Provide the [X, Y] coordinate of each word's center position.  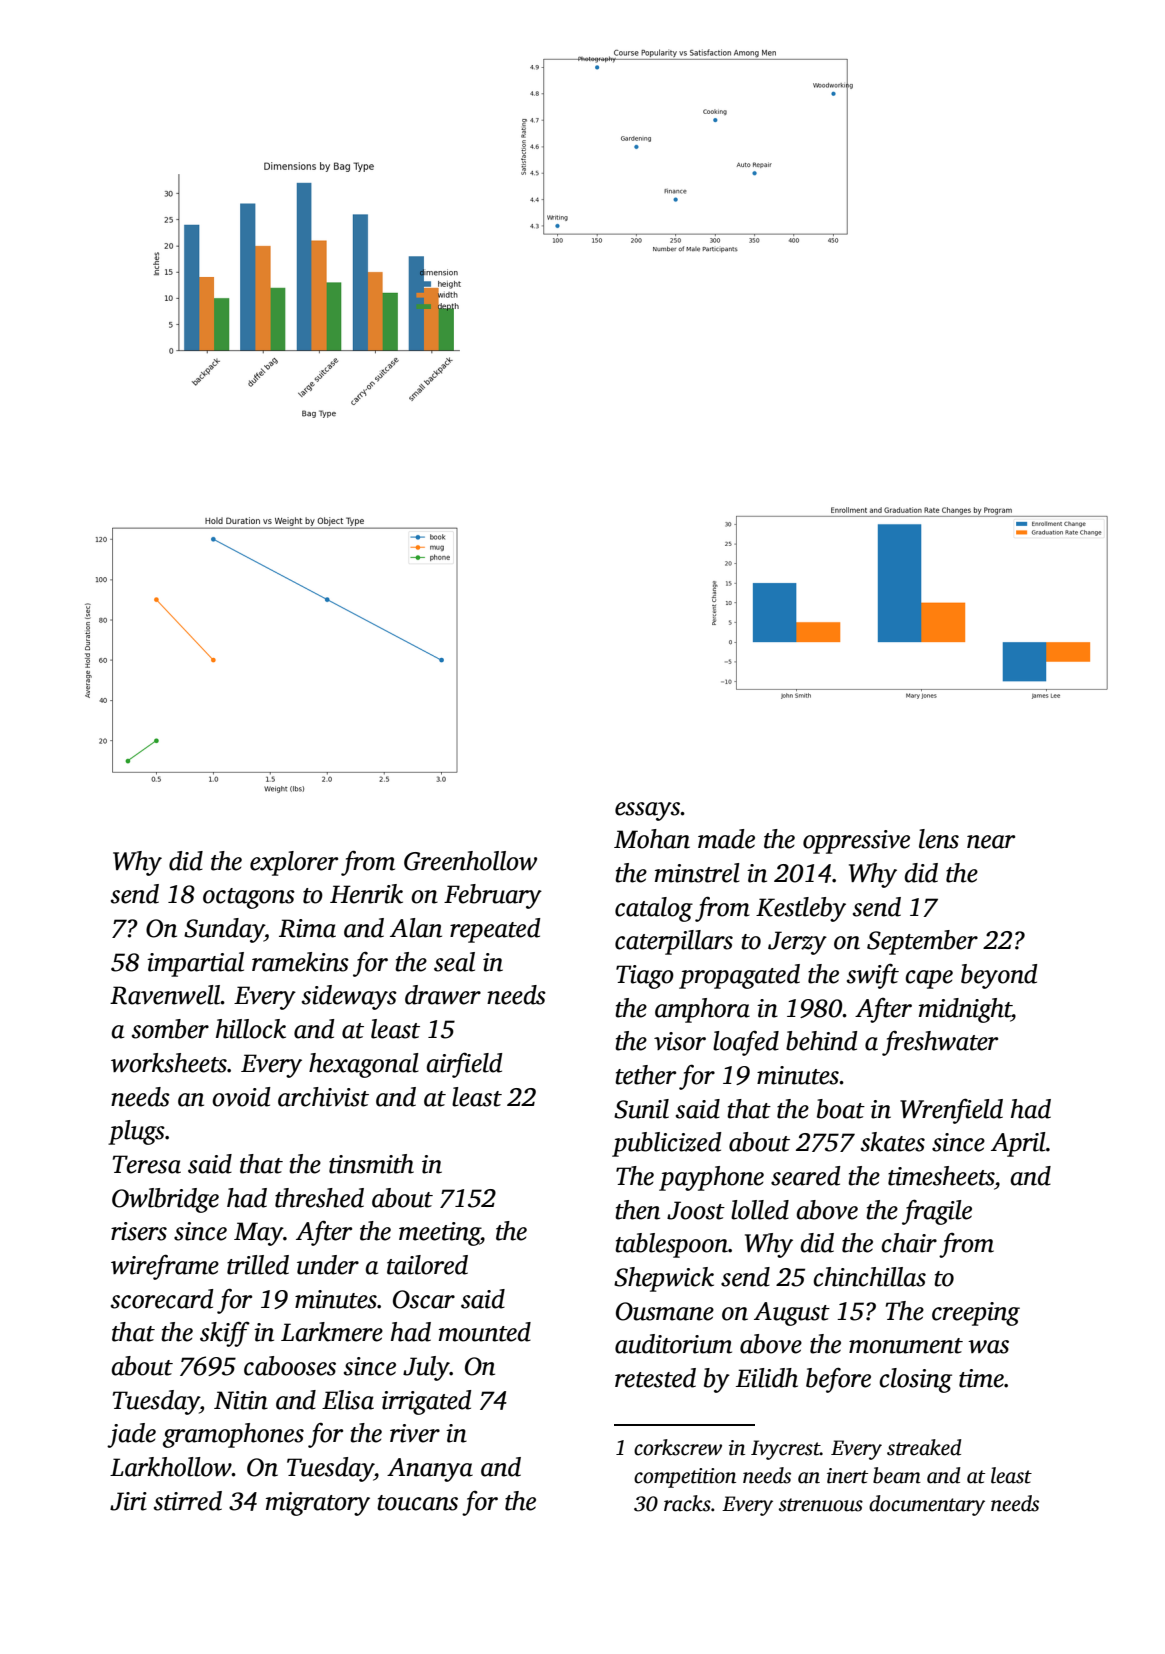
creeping [976, 1314]
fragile [937, 1212]
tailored [427, 1265]
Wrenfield [951, 1111]
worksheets [169, 1063]
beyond [999, 976]
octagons [249, 898]
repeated [495, 930]
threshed [319, 1198]
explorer [294, 863]
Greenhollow [470, 861]
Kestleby [801, 909]
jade [131, 1435]
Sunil [641, 1109]
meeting [439, 1234]
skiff [225, 1334]
